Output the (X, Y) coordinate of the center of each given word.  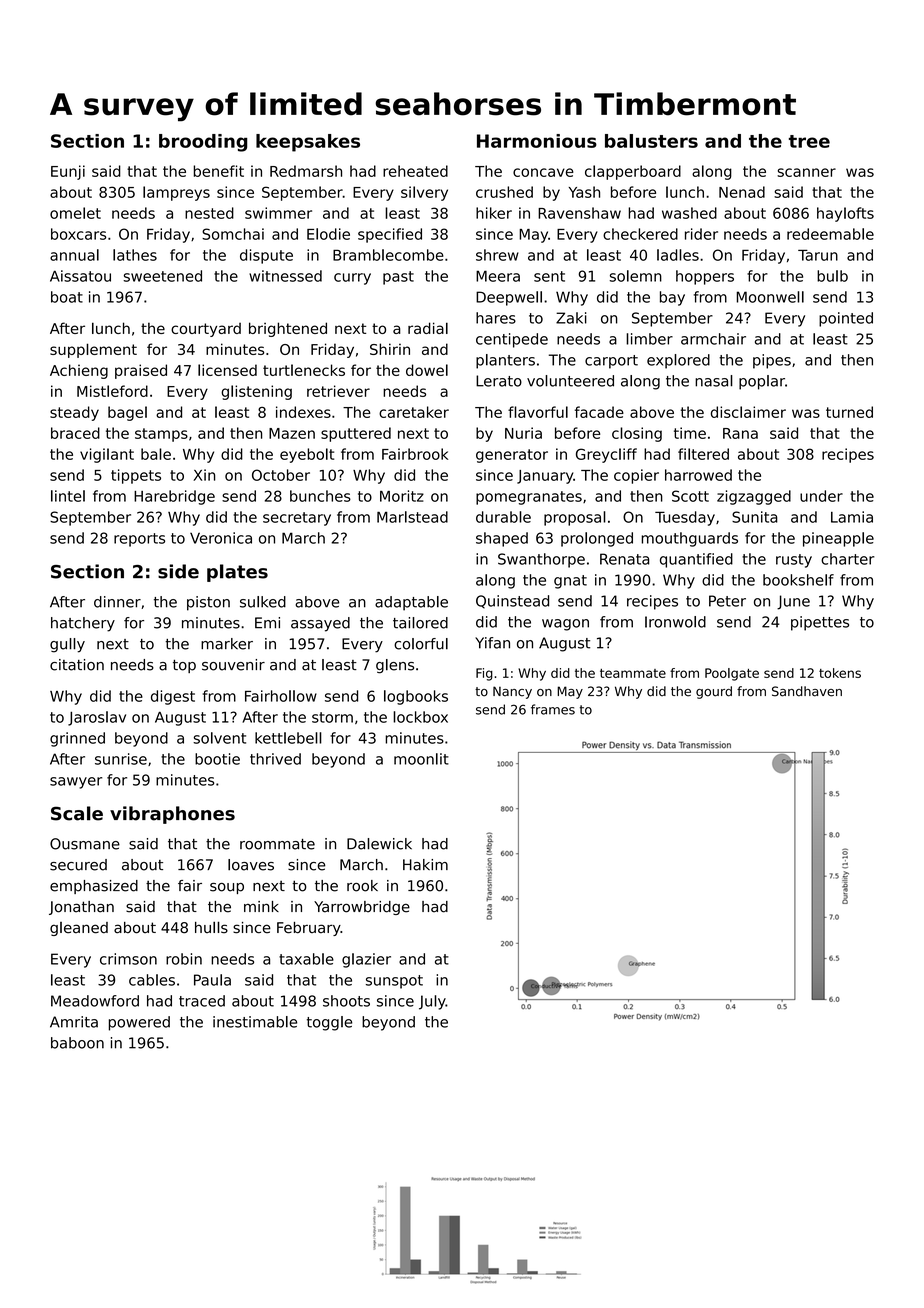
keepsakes (308, 143)
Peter (727, 601)
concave (543, 172)
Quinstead (512, 602)
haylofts (845, 214)
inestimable (255, 1022)
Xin (204, 475)
